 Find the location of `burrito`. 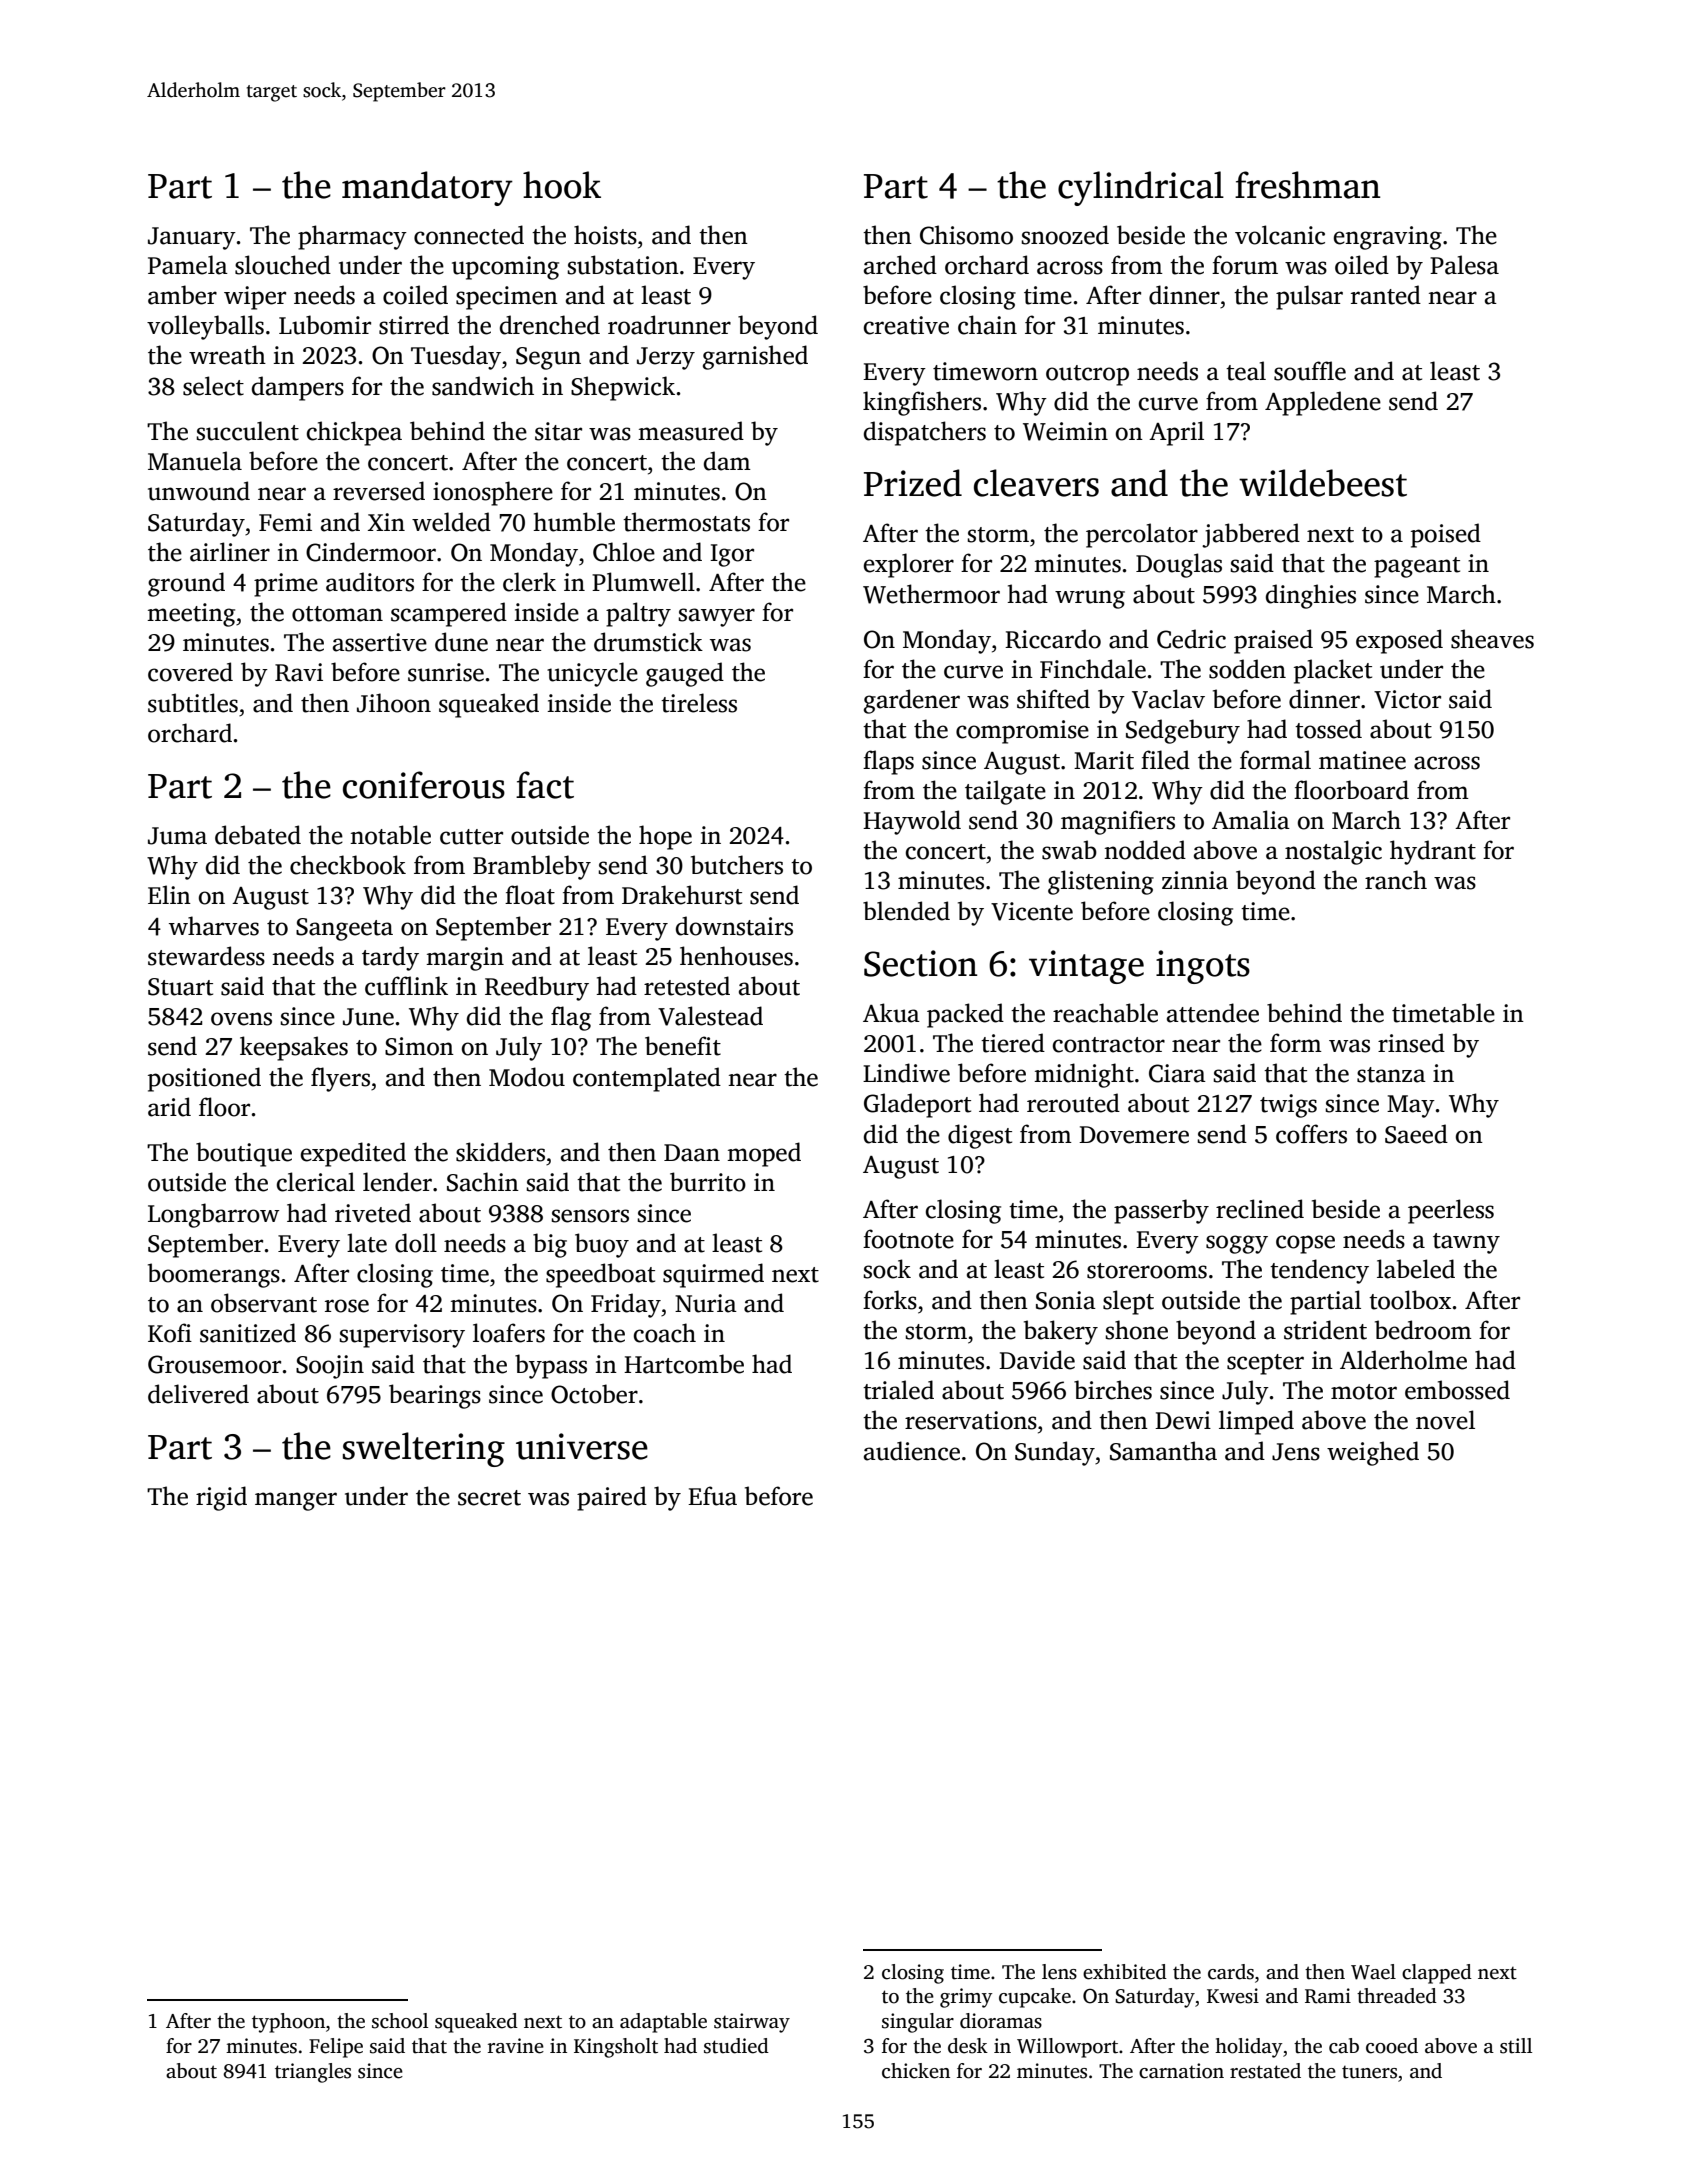

burrito is located at coordinates (708, 1182).
